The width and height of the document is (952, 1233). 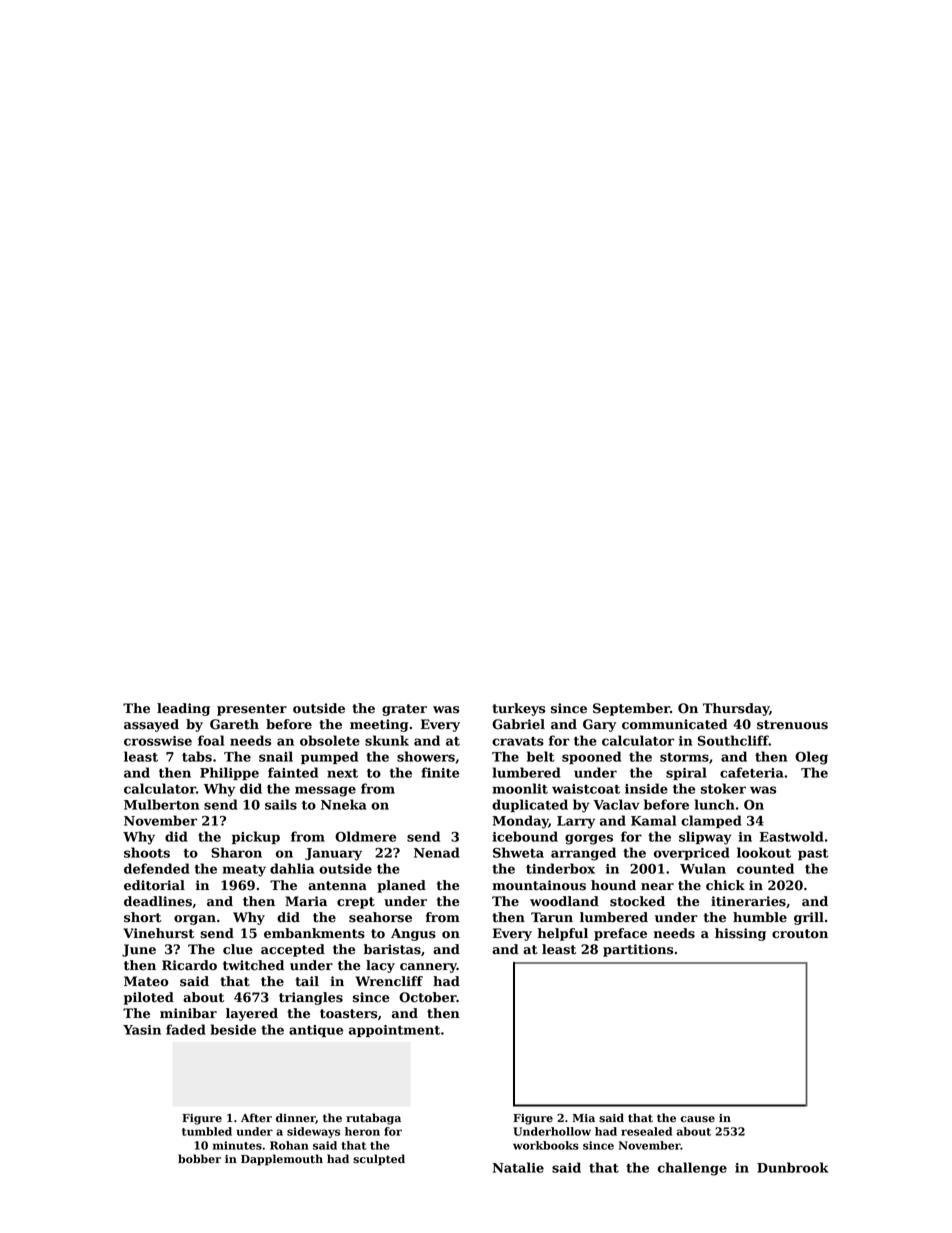 I want to click on Monday, so click(x=521, y=822).
